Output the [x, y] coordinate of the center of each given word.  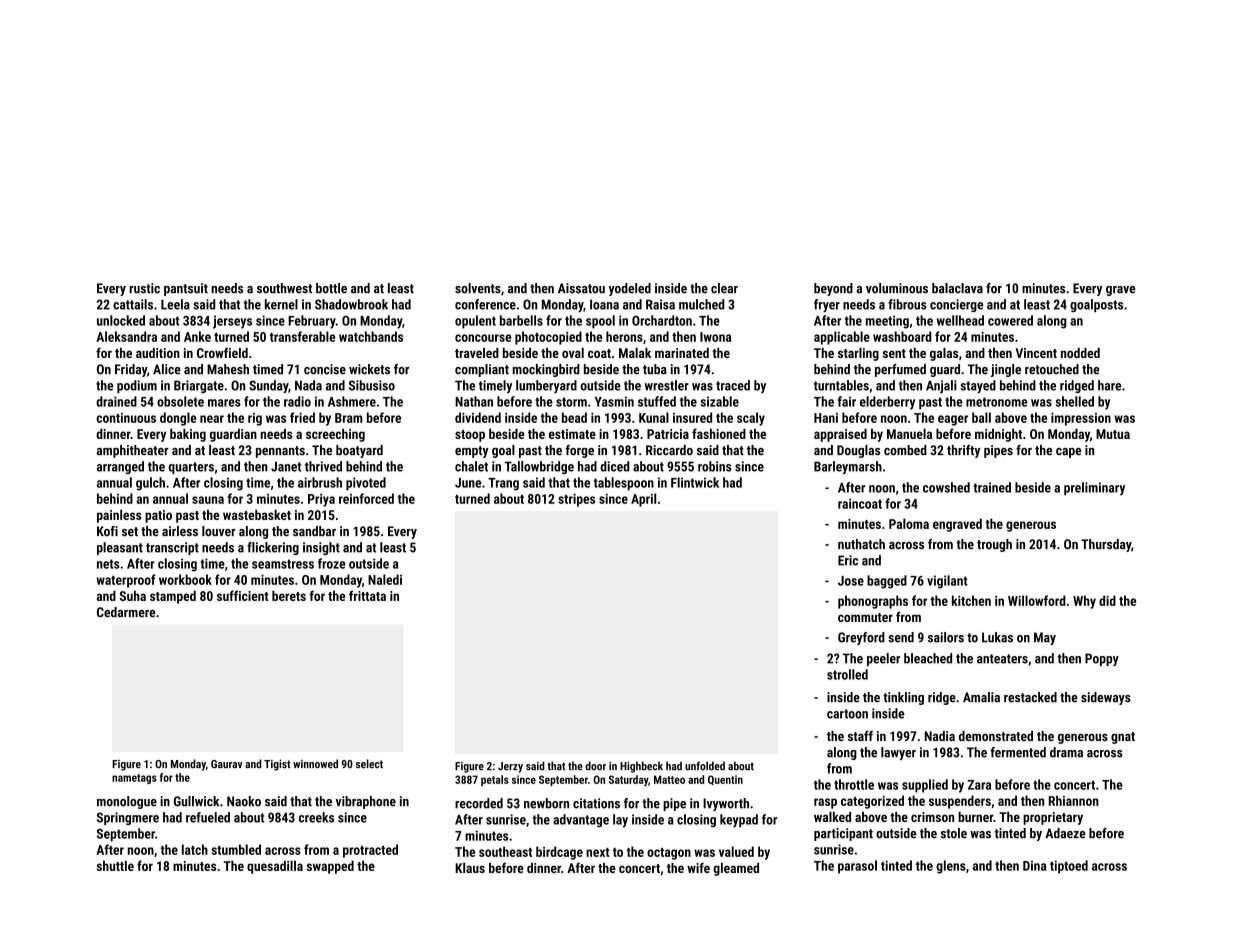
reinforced [366, 498]
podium [137, 386]
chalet [471, 466]
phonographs [873, 602]
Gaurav [227, 764]
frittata [367, 595]
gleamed [736, 869]
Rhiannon [1074, 800]
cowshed [946, 487]
